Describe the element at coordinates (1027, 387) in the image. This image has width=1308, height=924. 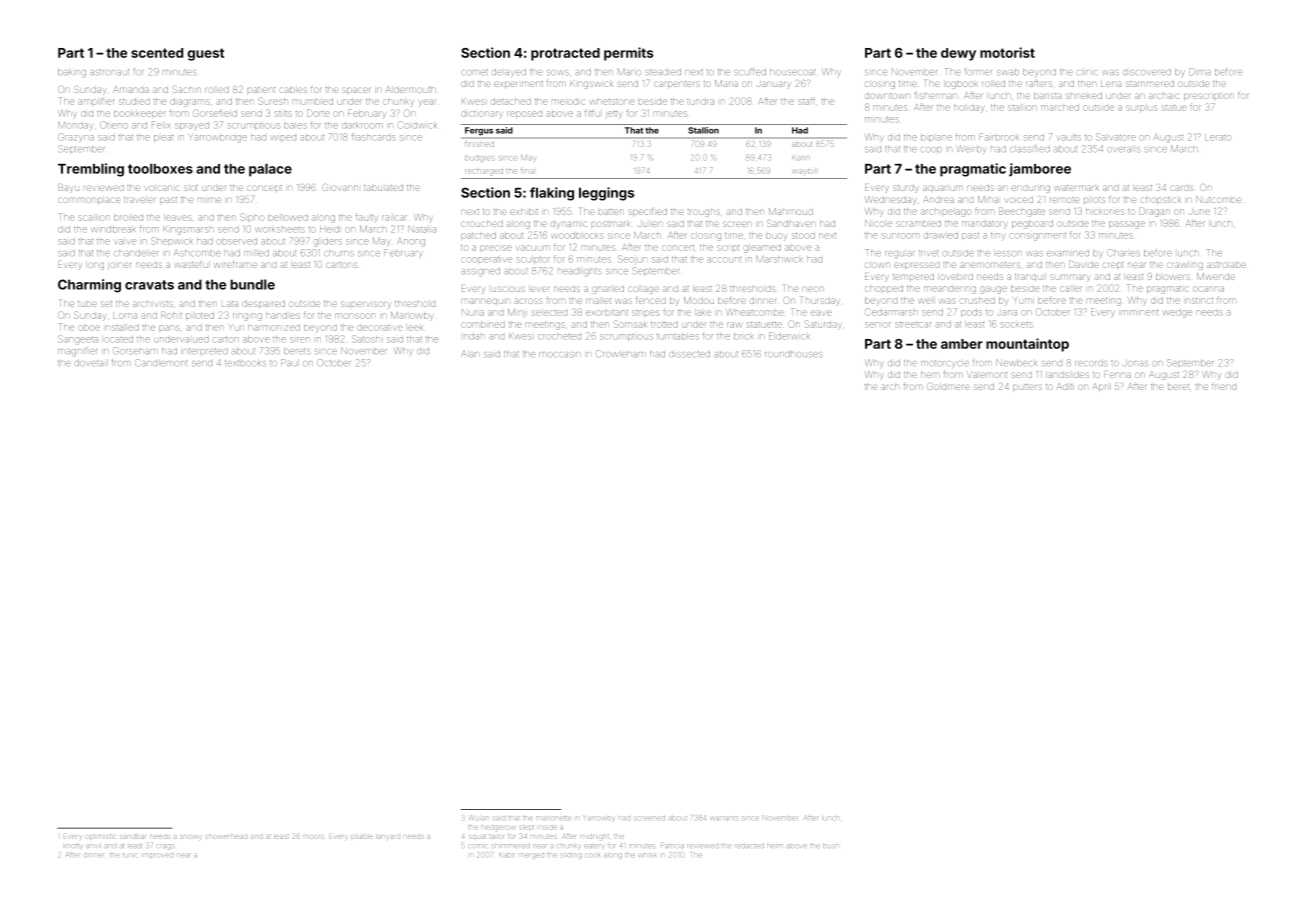
I see `putters` at that location.
